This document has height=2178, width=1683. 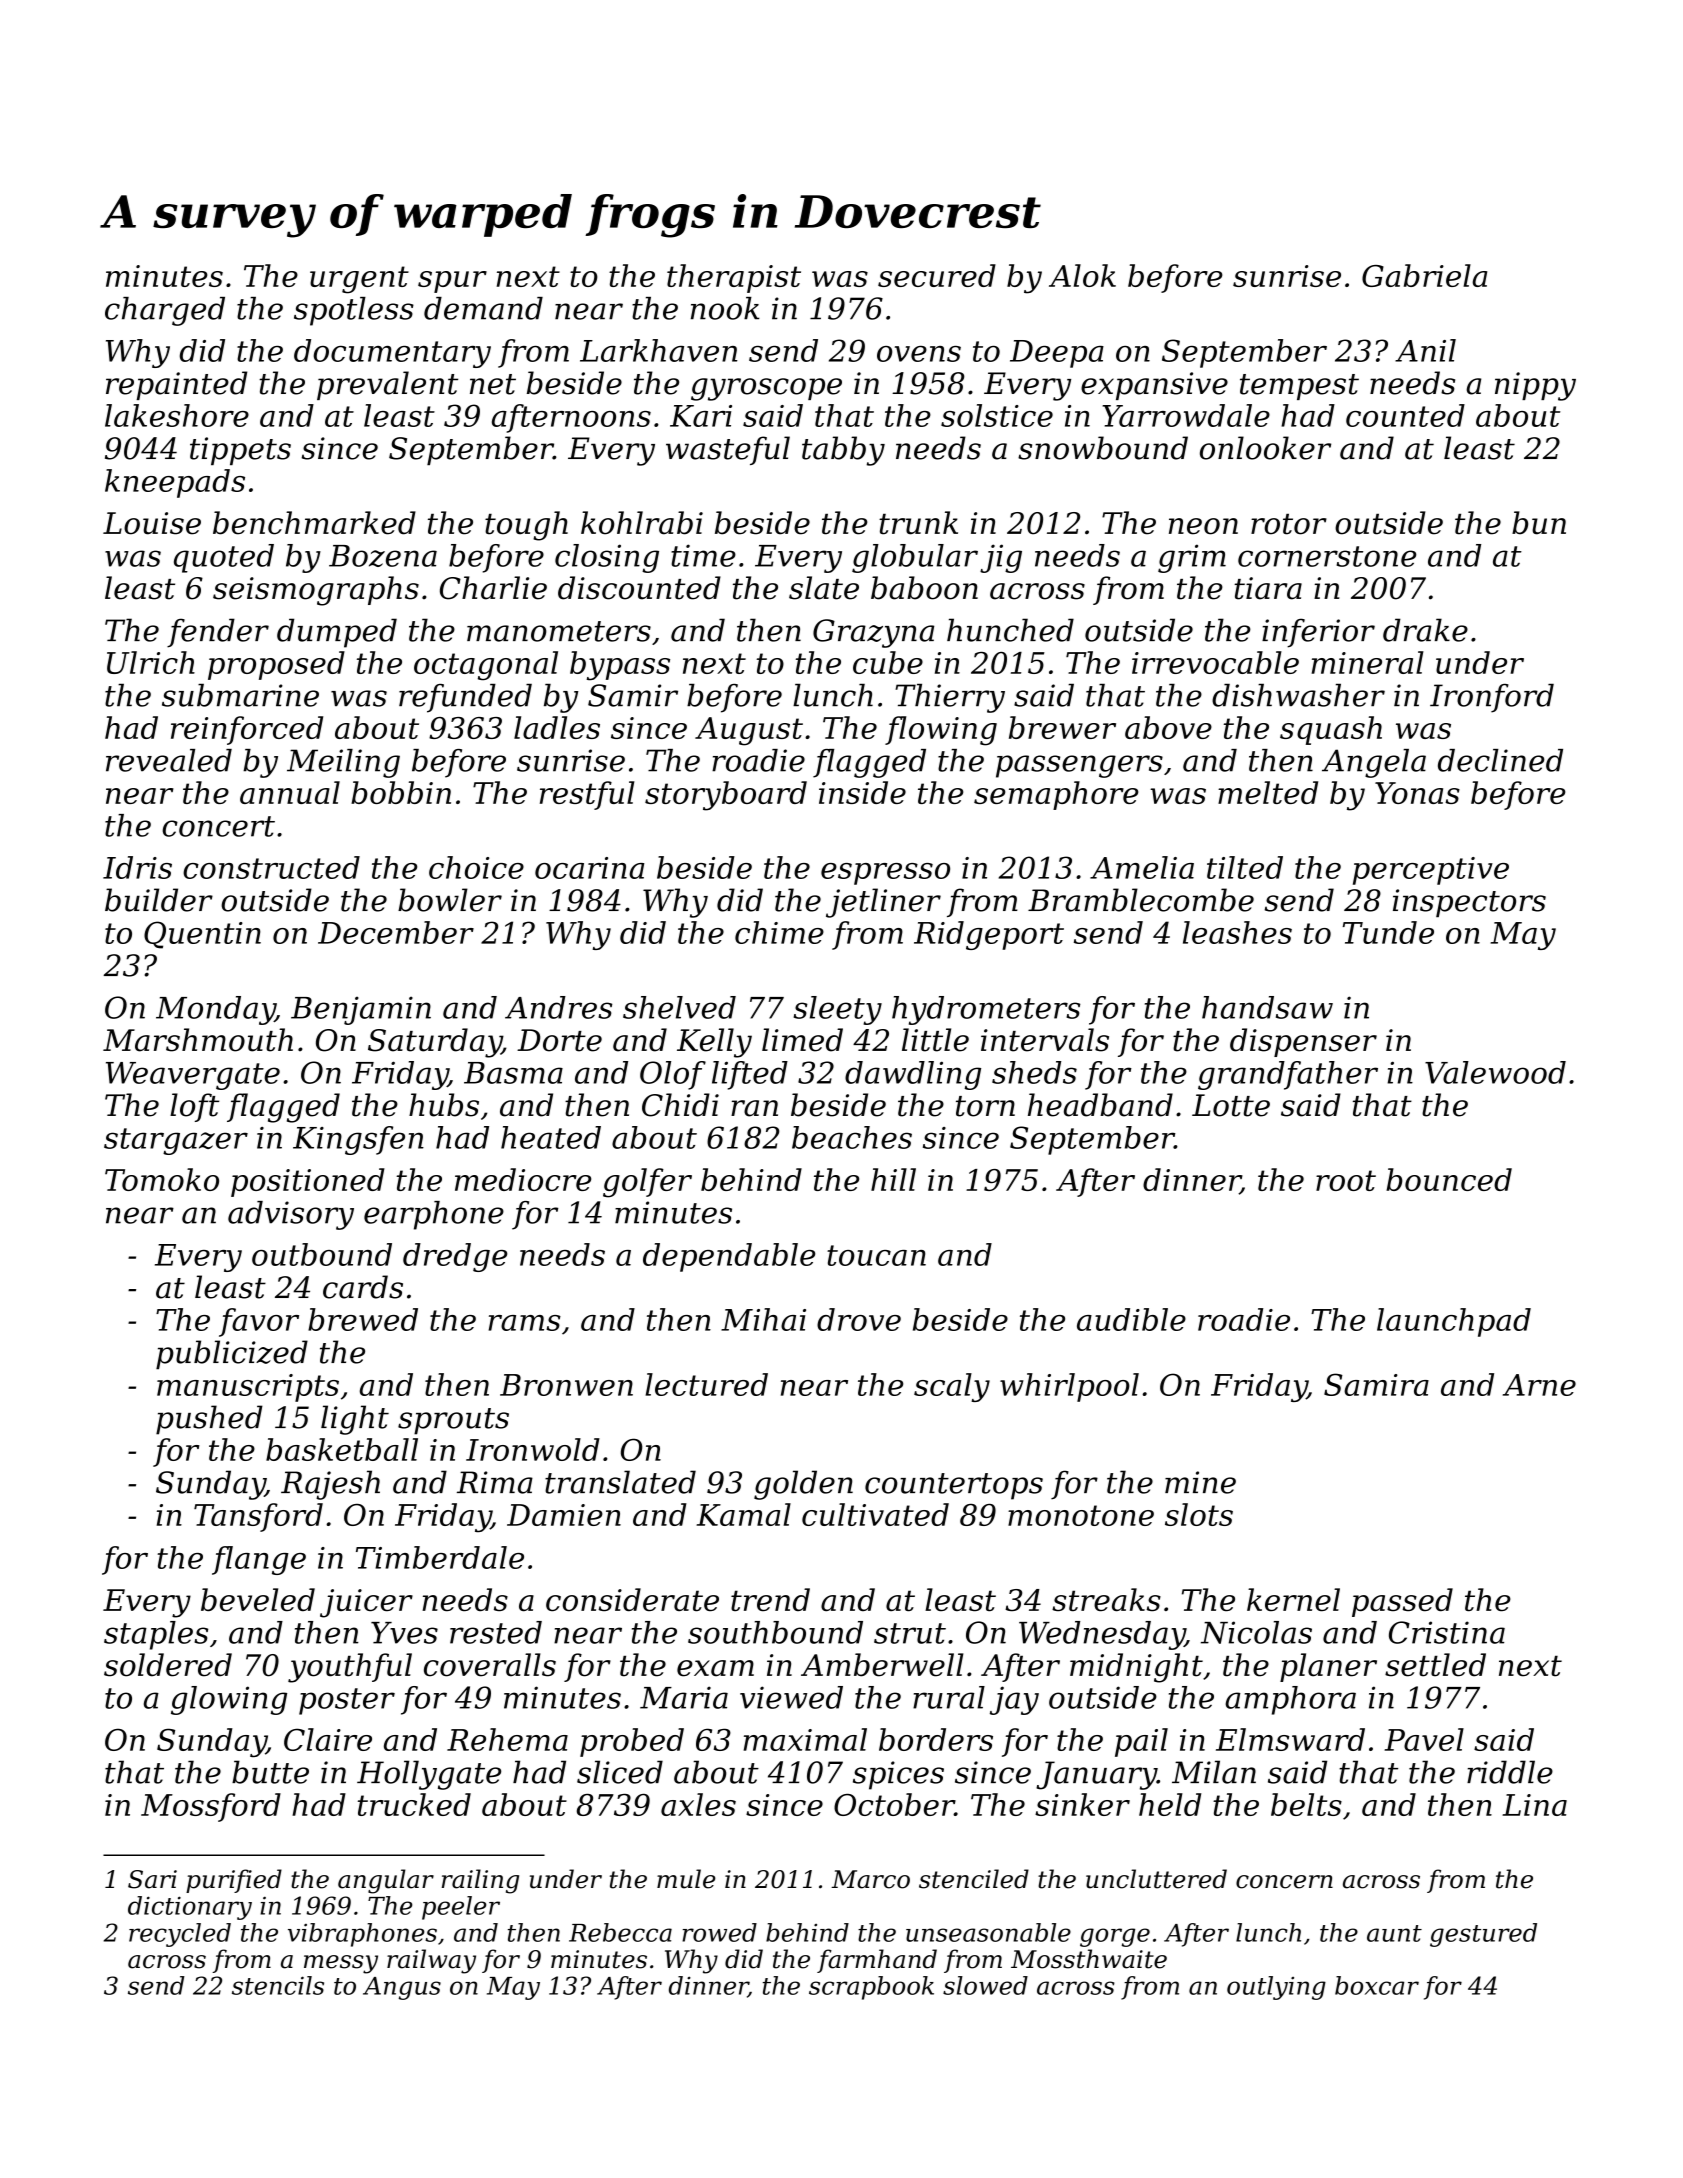 I want to click on southbound, so click(x=775, y=1632).
